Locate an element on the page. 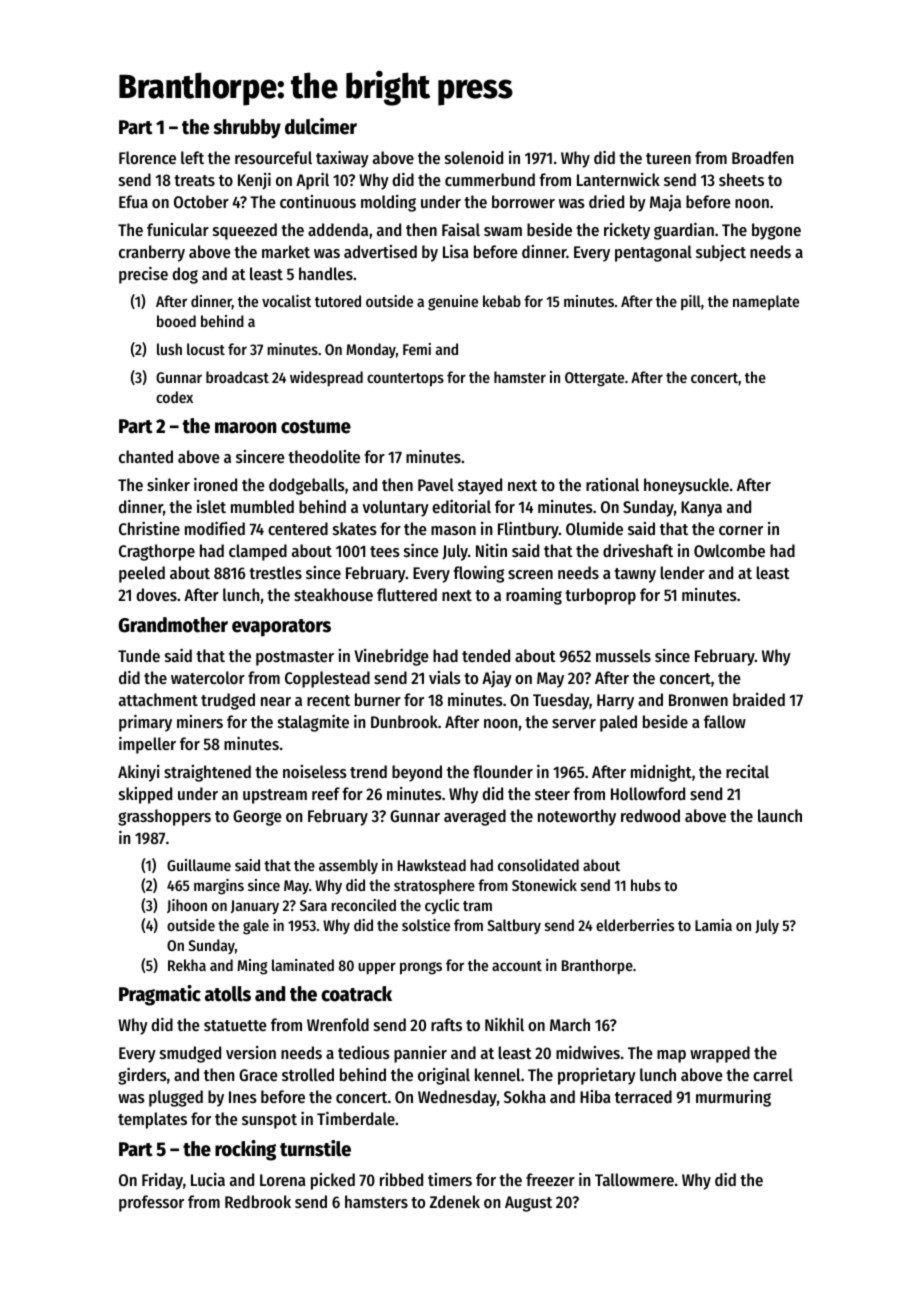 This document has width=924, height=1308. tureen is located at coordinates (668, 158).
